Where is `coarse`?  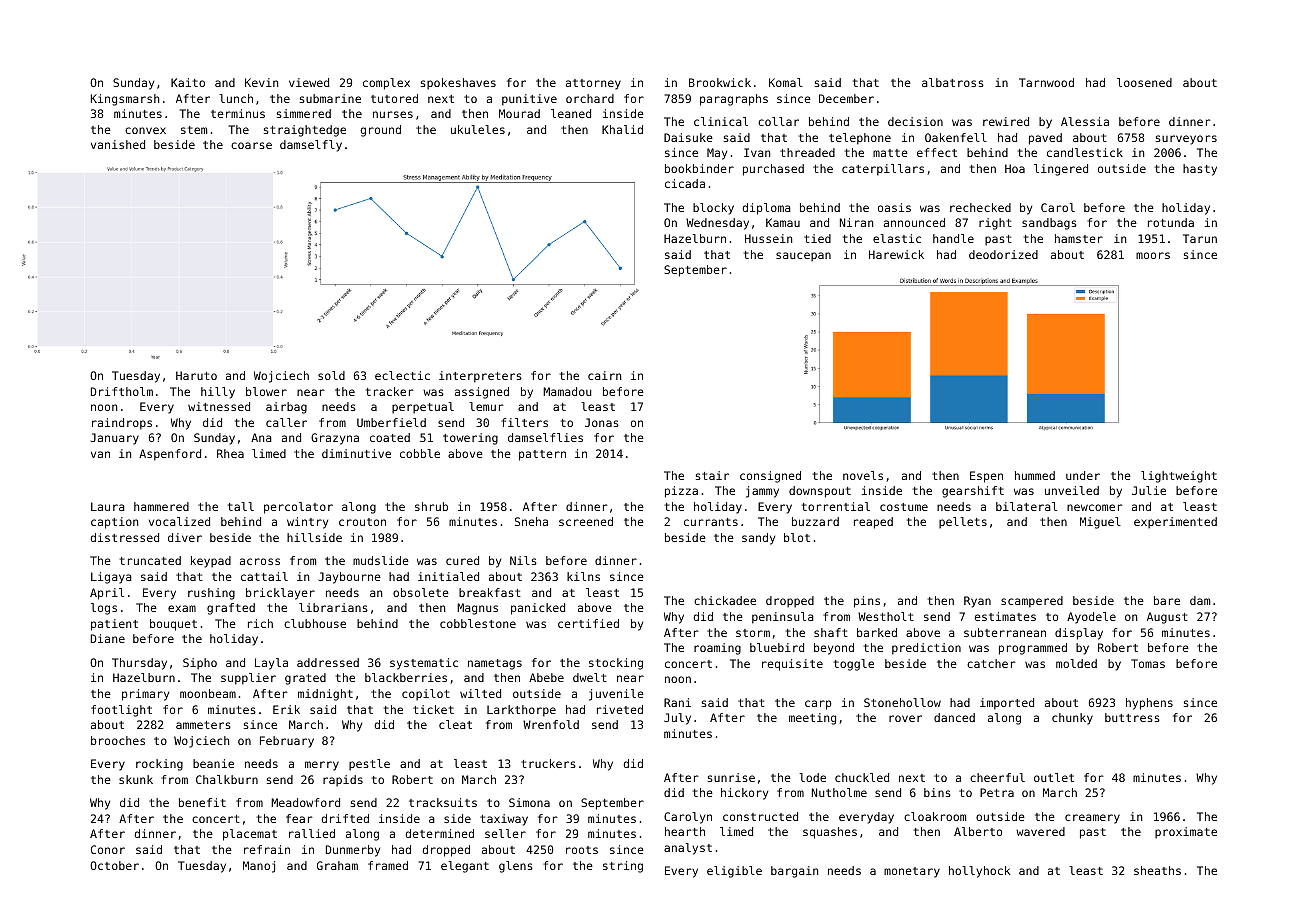
coarse is located at coordinates (251, 145).
